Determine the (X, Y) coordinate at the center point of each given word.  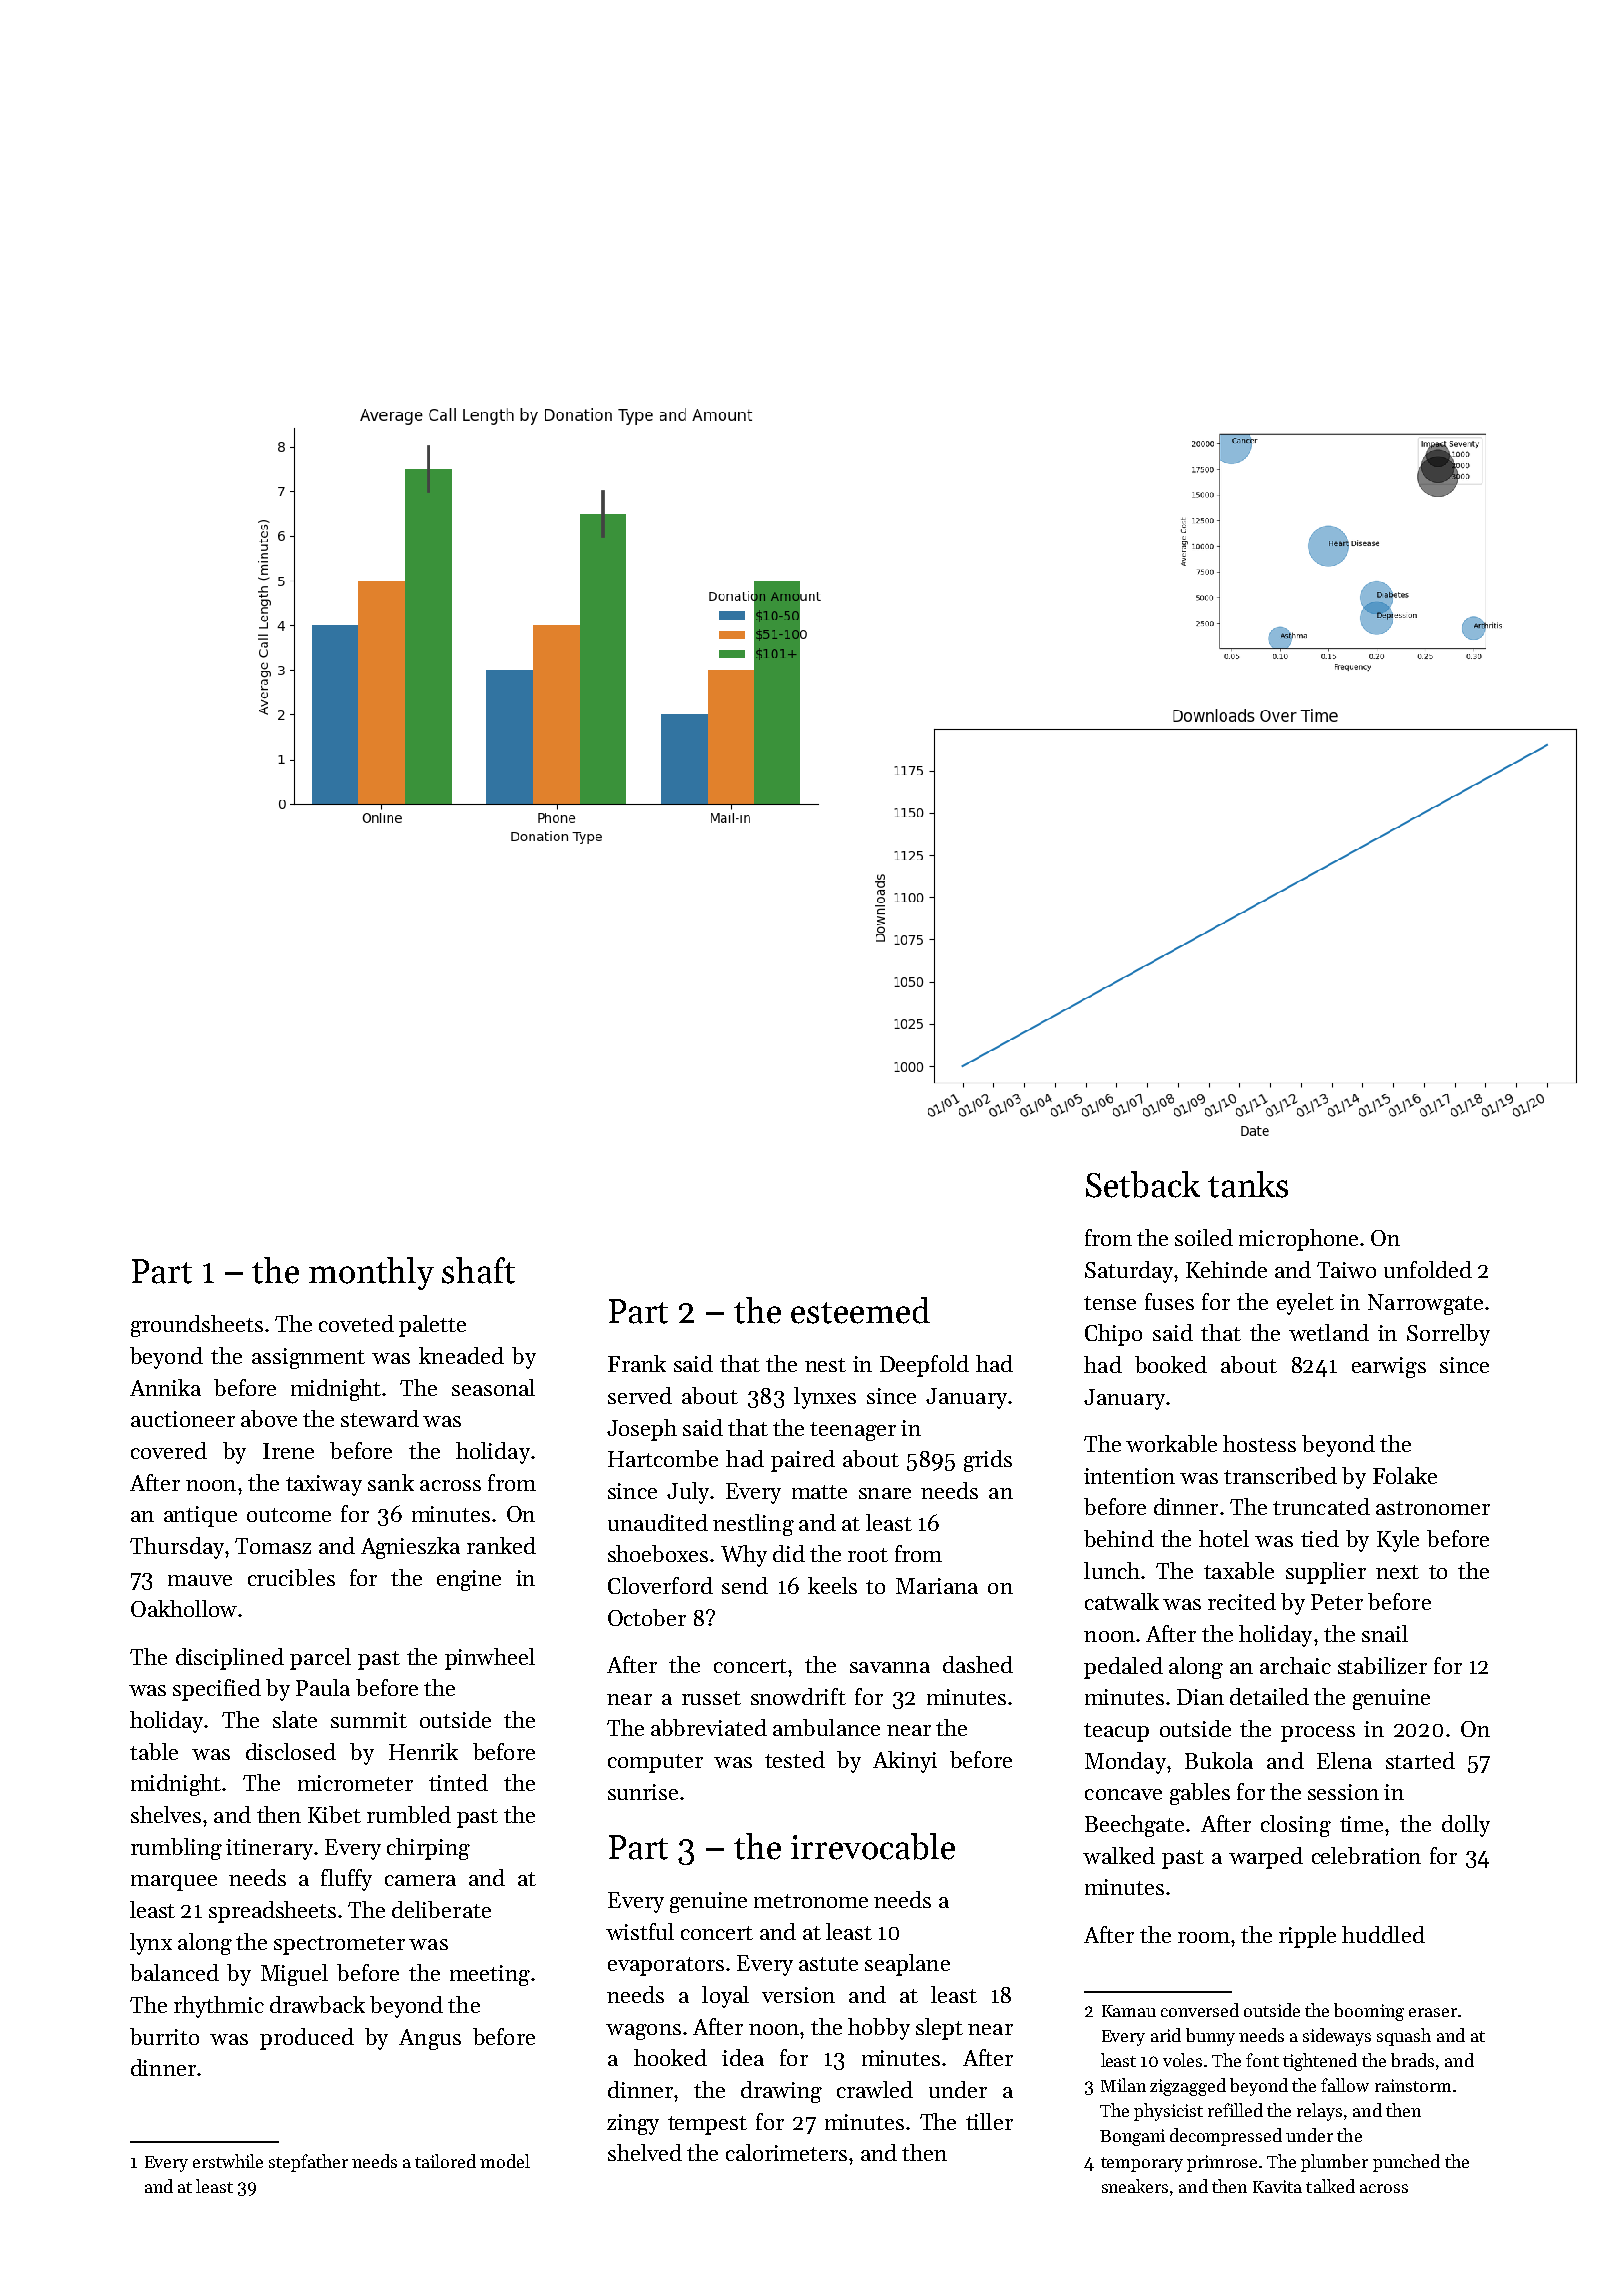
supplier (1326, 1573)
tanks (1248, 1184)
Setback (1143, 1184)
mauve (200, 1580)
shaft (478, 1270)
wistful (640, 1931)
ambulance (826, 1727)
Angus (430, 2039)
